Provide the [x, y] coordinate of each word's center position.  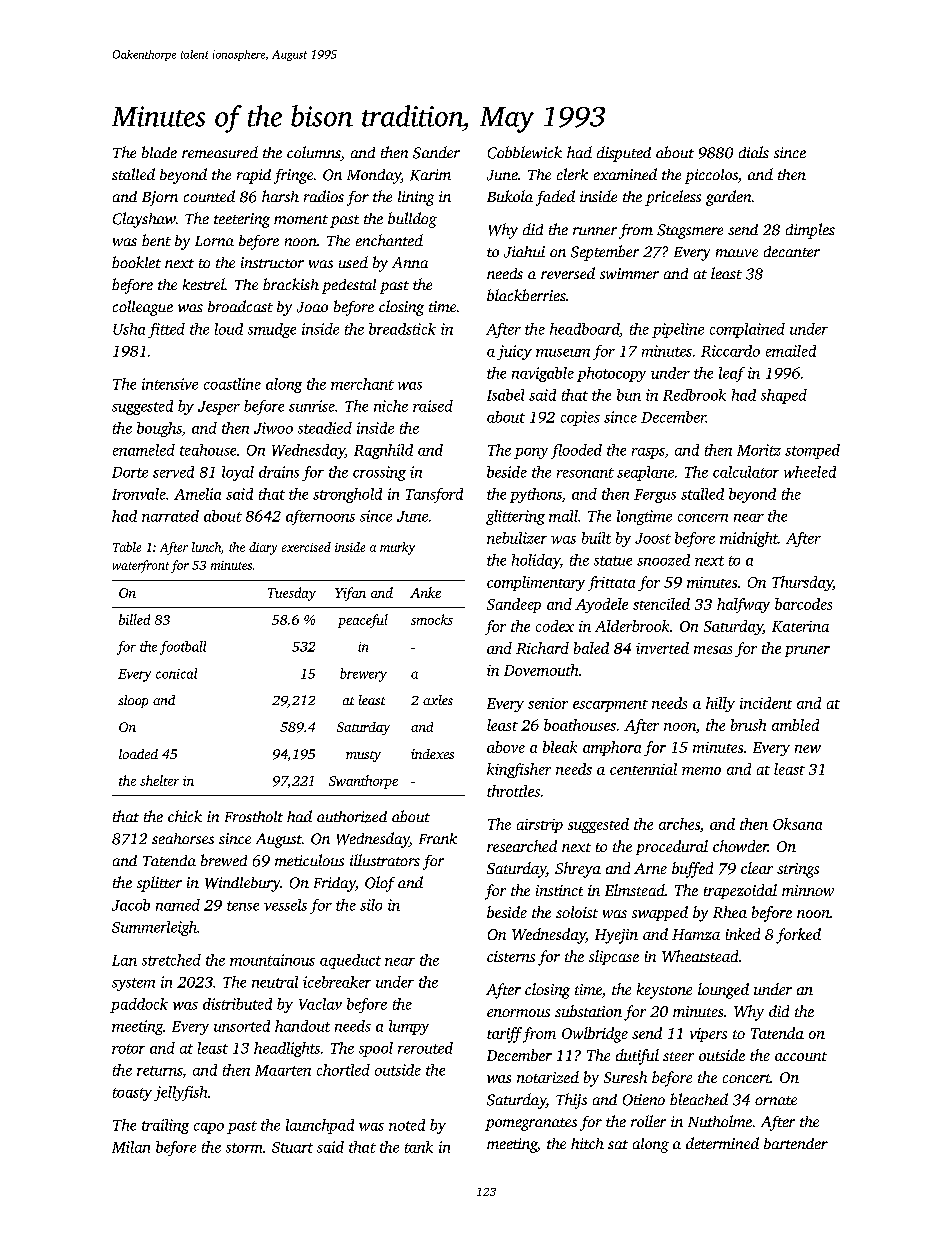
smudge [272, 330]
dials [754, 152]
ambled [795, 725]
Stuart [292, 1147]
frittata [611, 583]
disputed [624, 154]
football [183, 648]
